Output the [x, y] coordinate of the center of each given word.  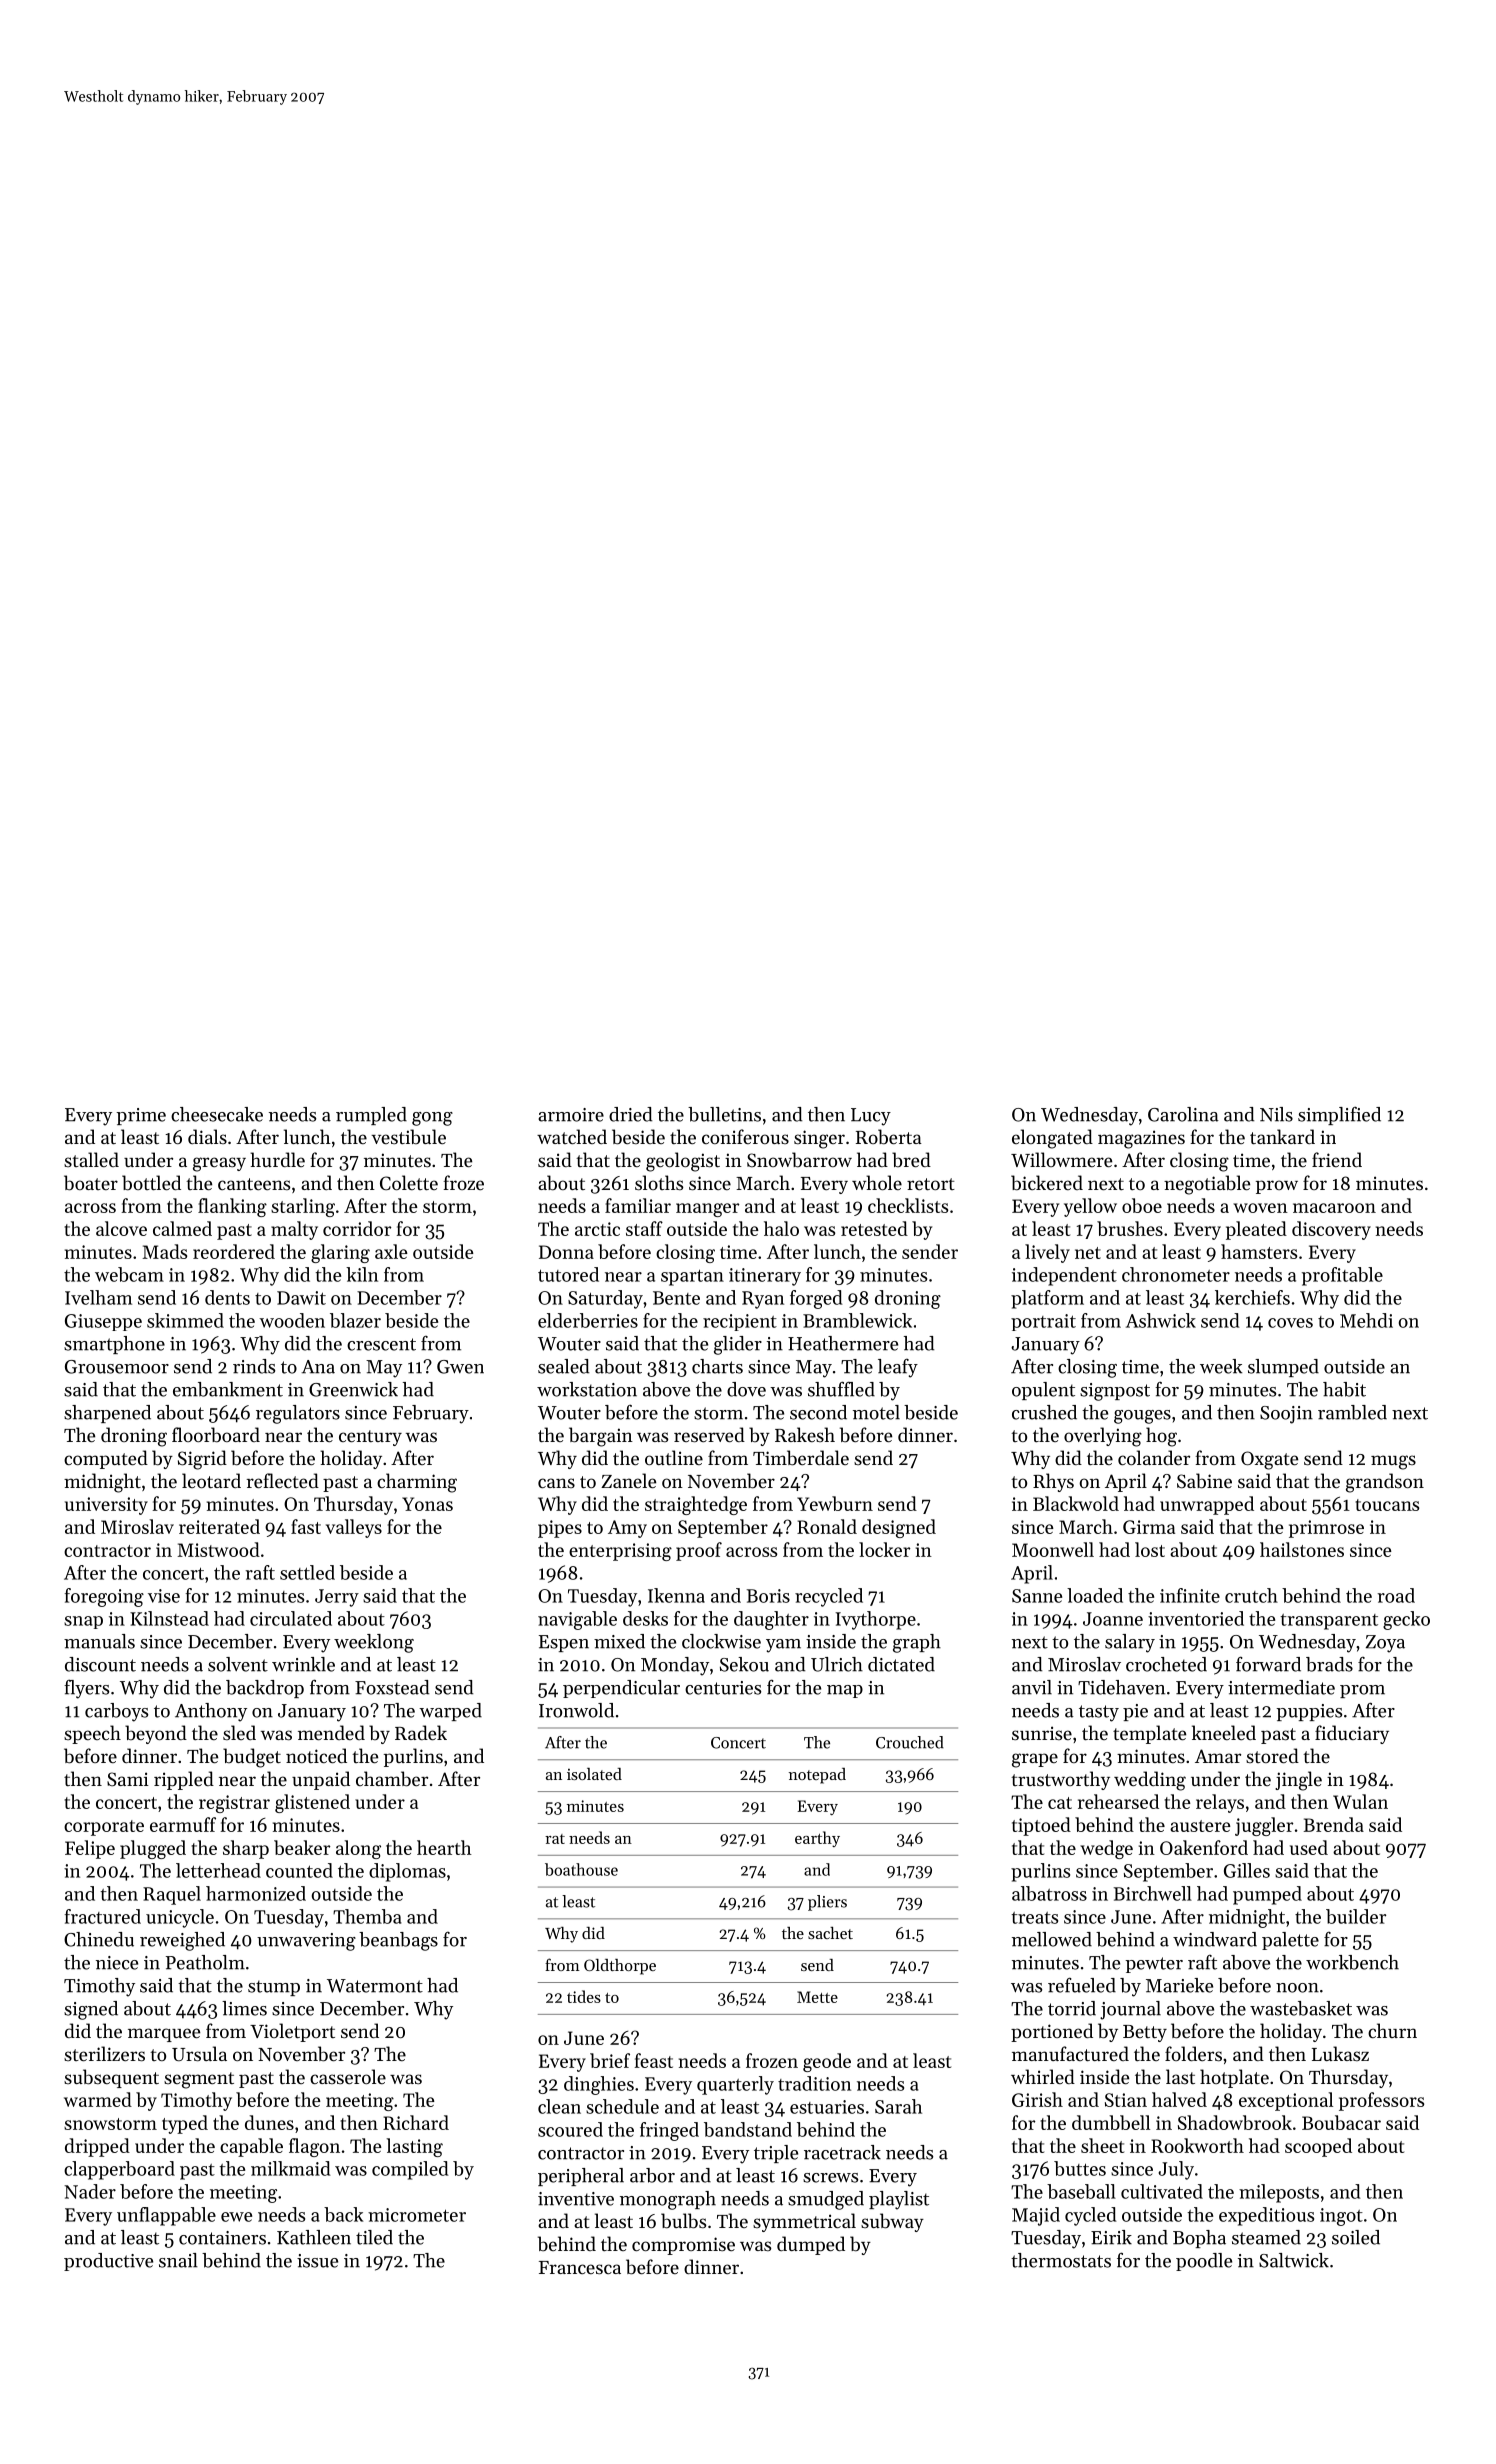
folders [1193, 2053]
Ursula [199, 2053]
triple [776, 2154]
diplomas [407, 1872]
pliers [827, 1903]
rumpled [371, 1116]
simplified [1339, 1115]
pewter [1154, 1965]
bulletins [724, 1114]
